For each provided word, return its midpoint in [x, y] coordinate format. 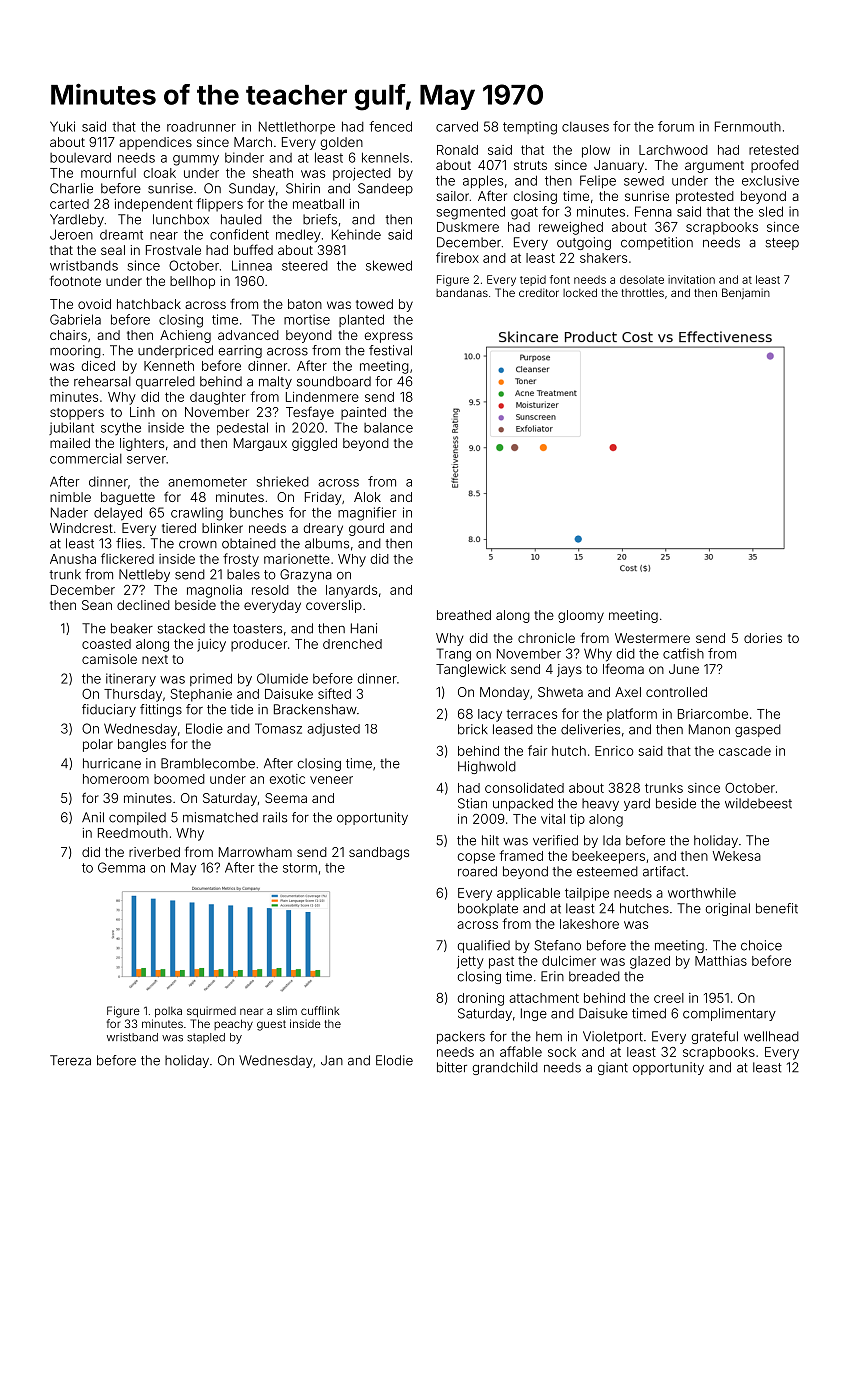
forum [676, 126]
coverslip [334, 606]
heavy [600, 804]
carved [457, 126]
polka [168, 1012]
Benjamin [746, 293]
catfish [683, 653]
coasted [106, 644]
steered [305, 266]
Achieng [185, 336]
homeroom [116, 779]
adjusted [333, 729]
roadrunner [201, 127]
